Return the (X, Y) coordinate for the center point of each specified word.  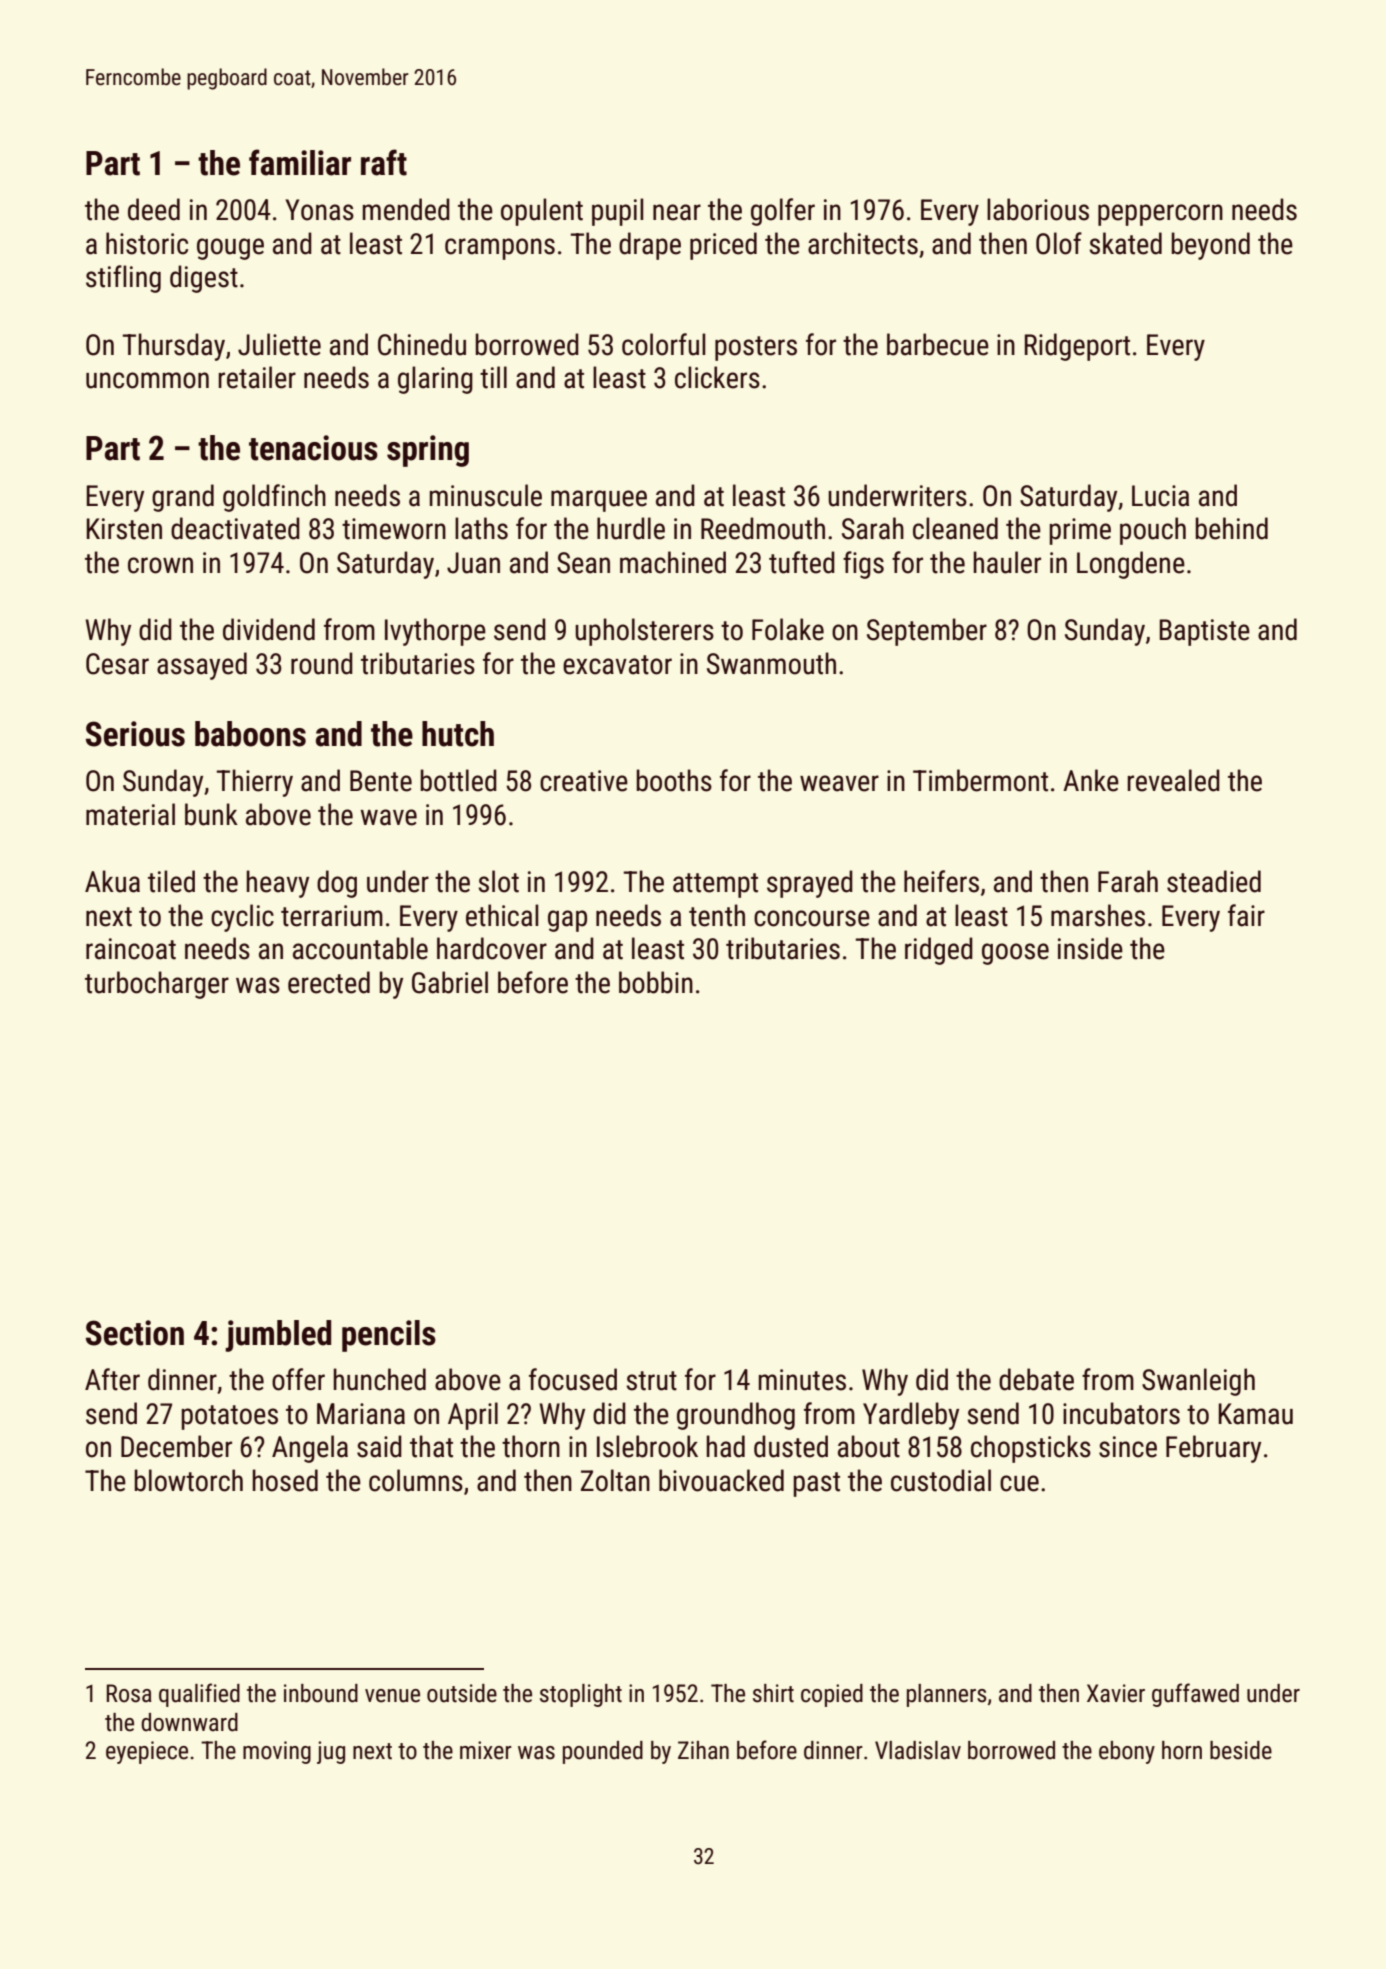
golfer (783, 212)
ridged (939, 951)
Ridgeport (1077, 347)
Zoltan (615, 1480)
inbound (321, 1693)
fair (1246, 915)
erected (329, 982)
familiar (300, 162)
